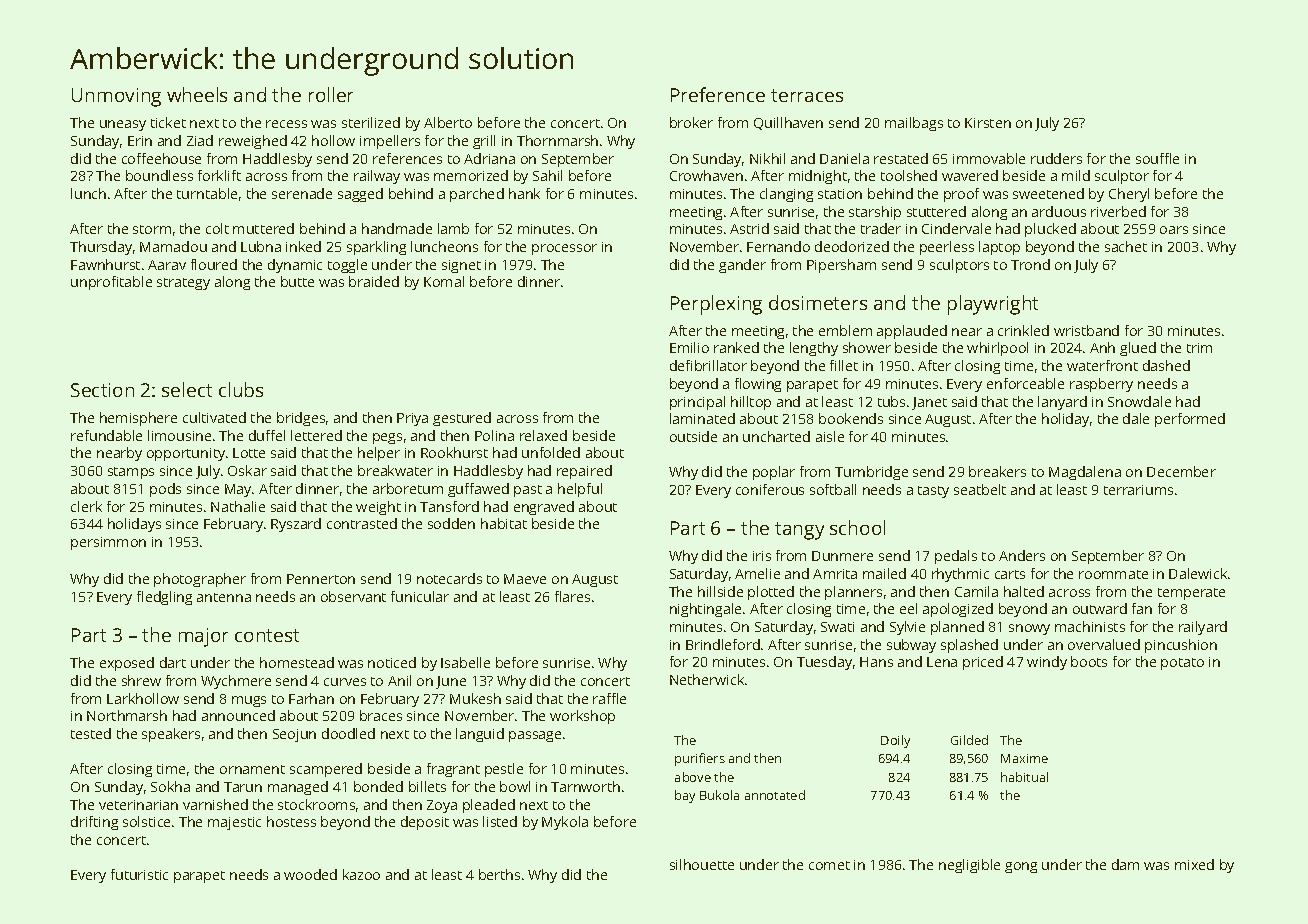 This document has width=1308, height=924. Describe the element at coordinates (1182, 664) in the document. I see `potato` at that location.
